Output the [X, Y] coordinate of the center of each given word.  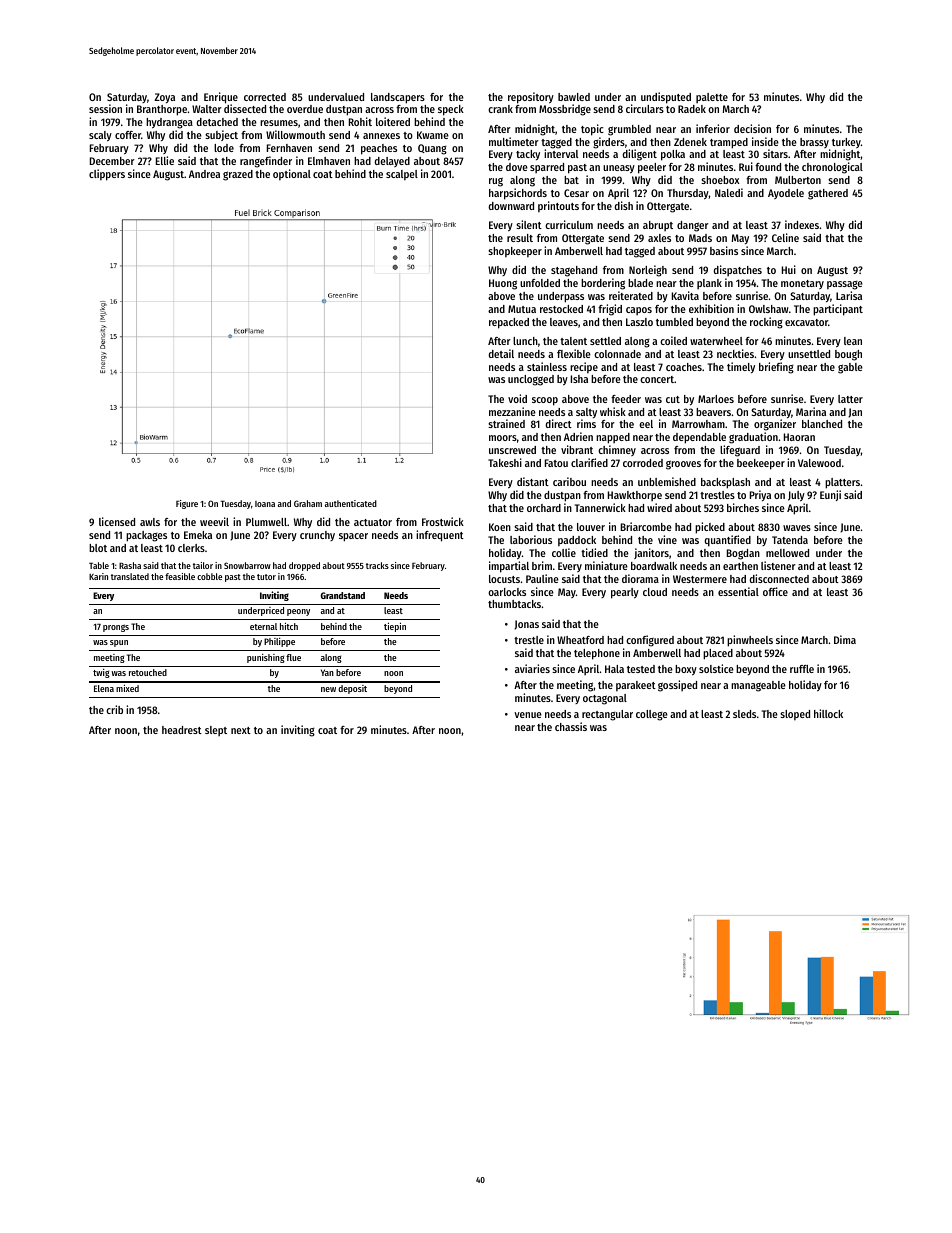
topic [592, 130]
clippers [107, 175]
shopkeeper [515, 252]
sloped [795, 715]
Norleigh [648, 271]
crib [114, 709]
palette [712, 98]
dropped [304, 566]
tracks [377, 565]
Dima [845, 639]
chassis [571, 726]
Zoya [164, 98]
